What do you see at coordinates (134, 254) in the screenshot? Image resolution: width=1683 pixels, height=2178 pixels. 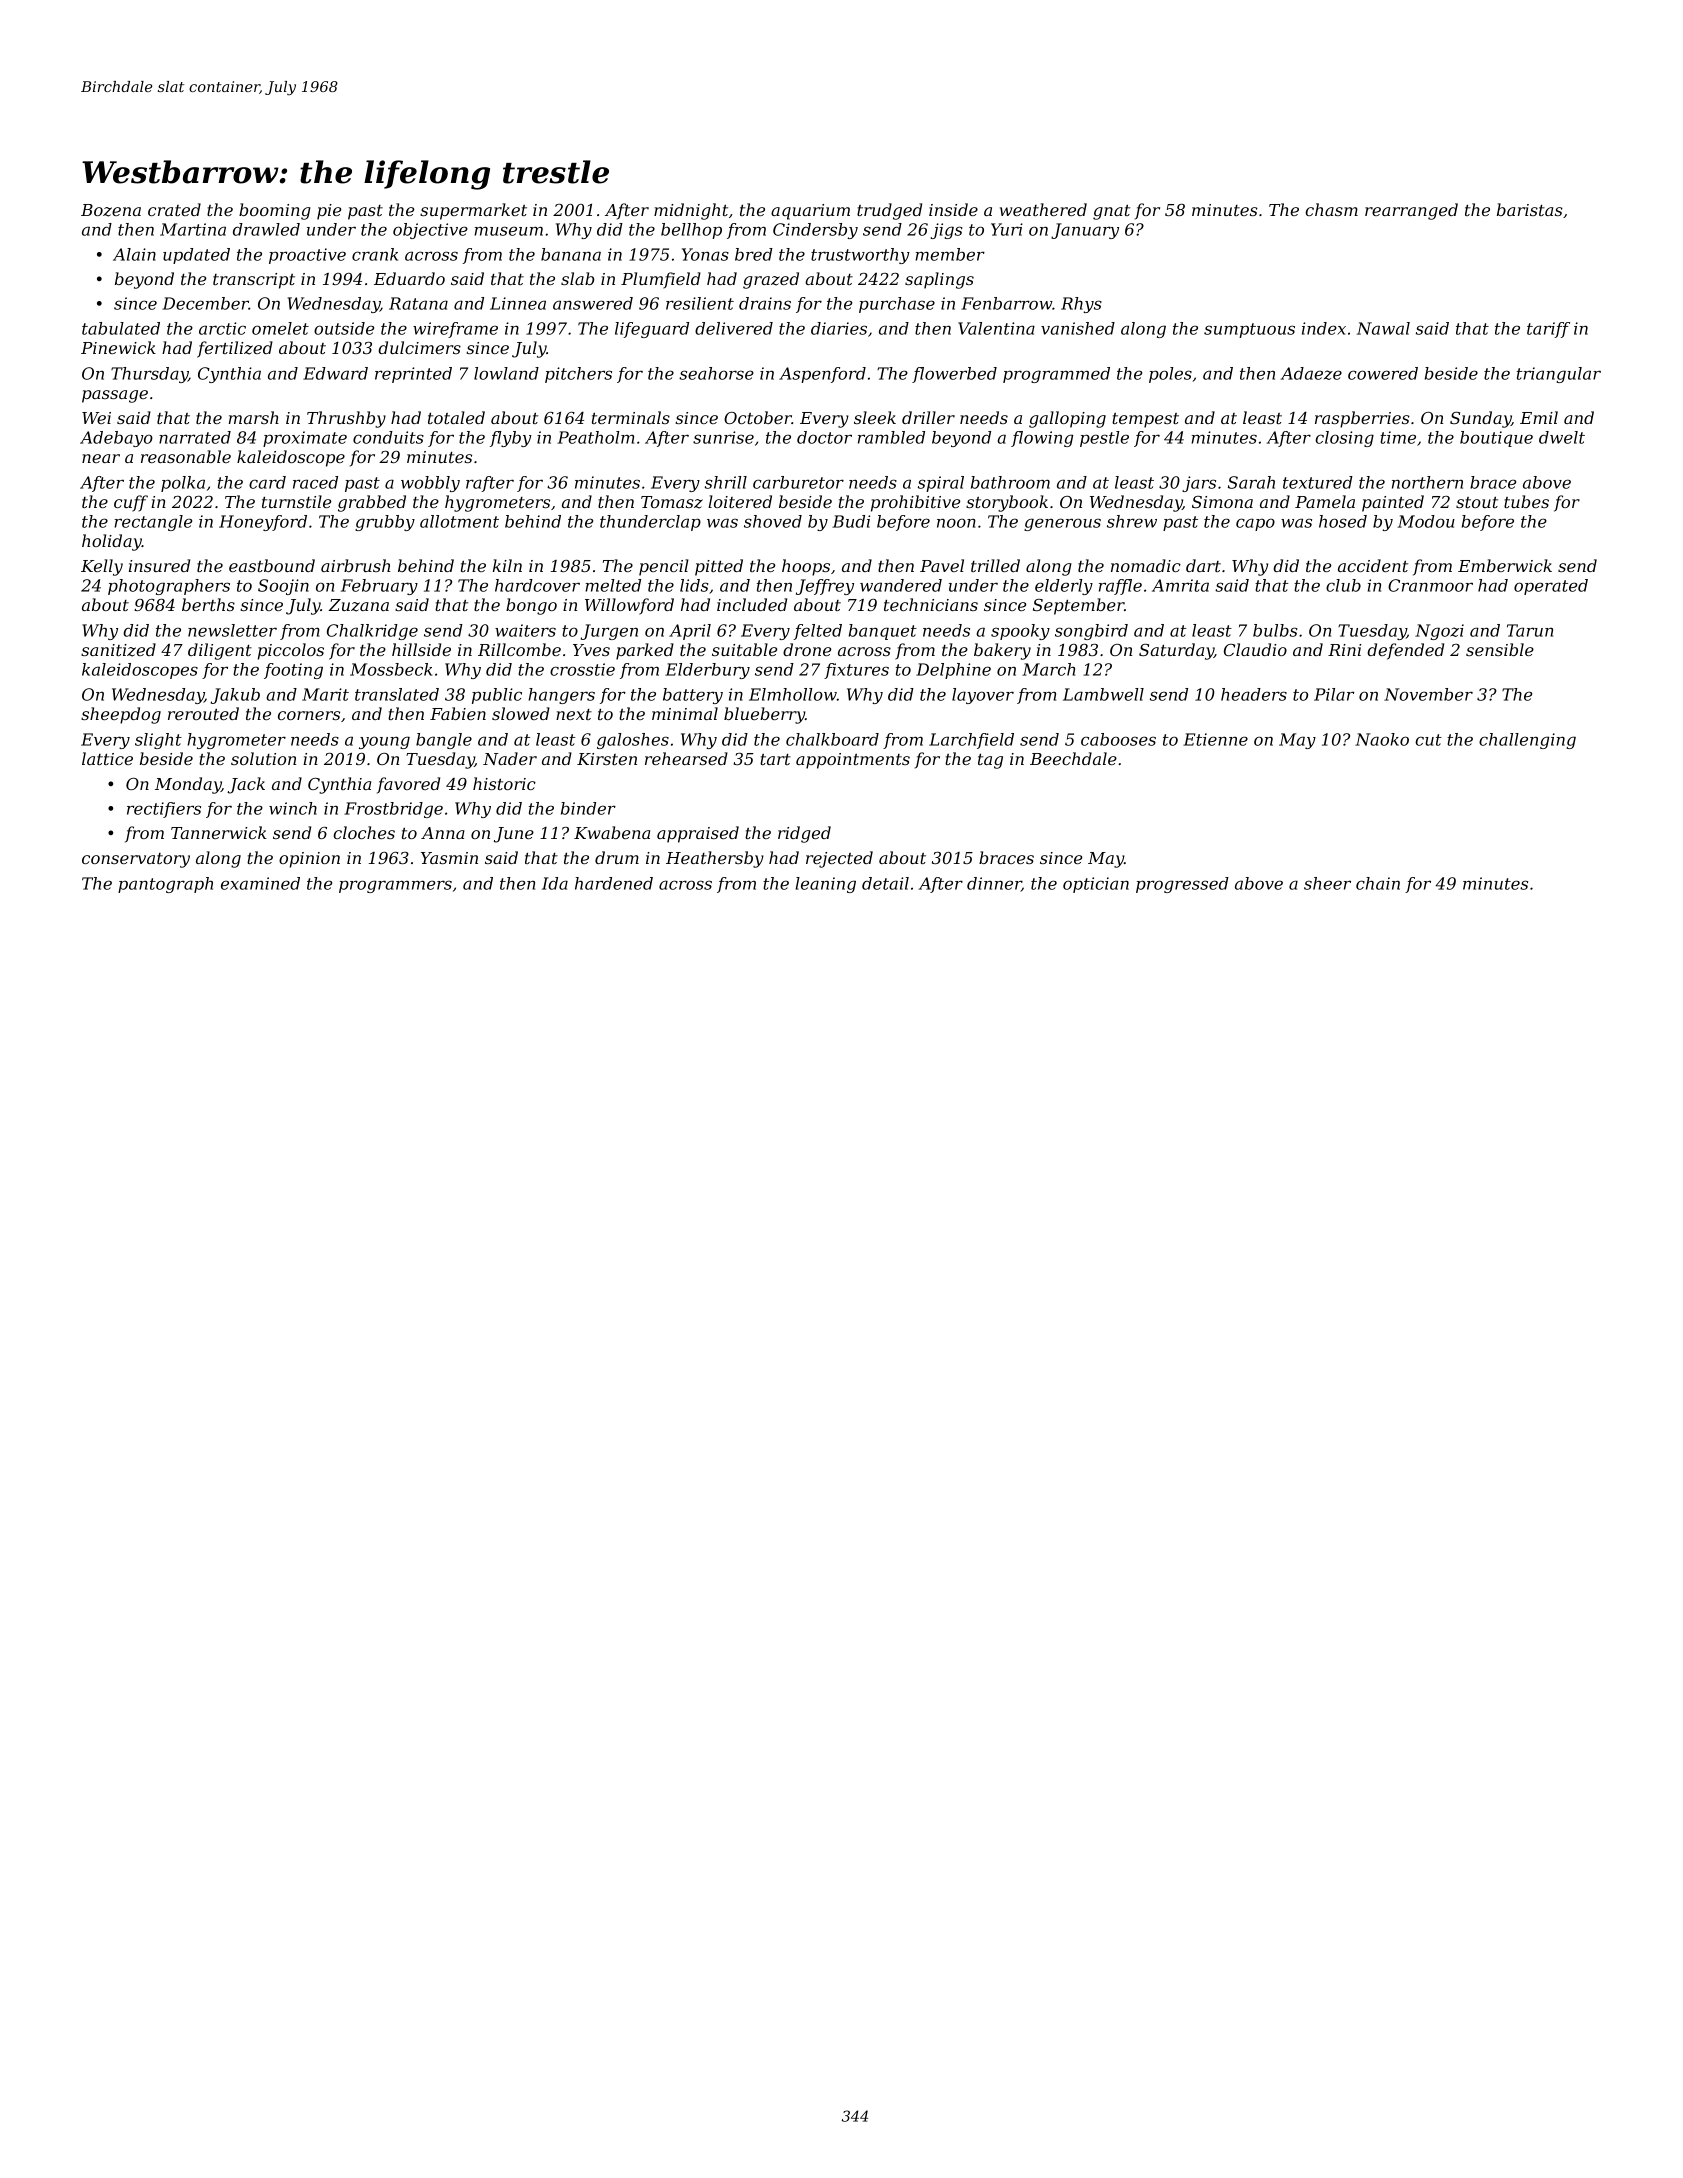 I see `Alain` at bounding box center [134, 254].
